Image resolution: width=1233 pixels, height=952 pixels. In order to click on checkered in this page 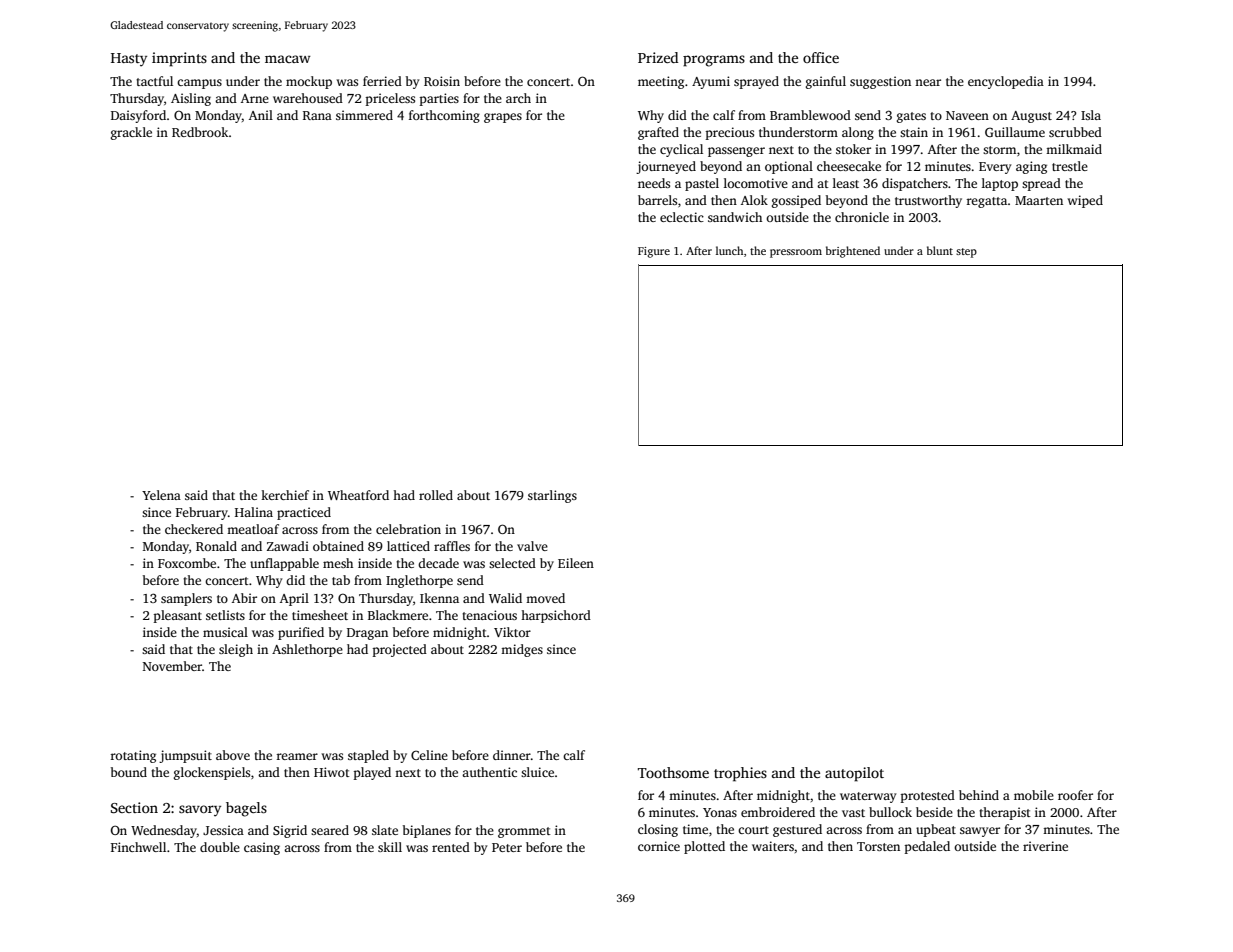, I will do `click(194, 529)`.
